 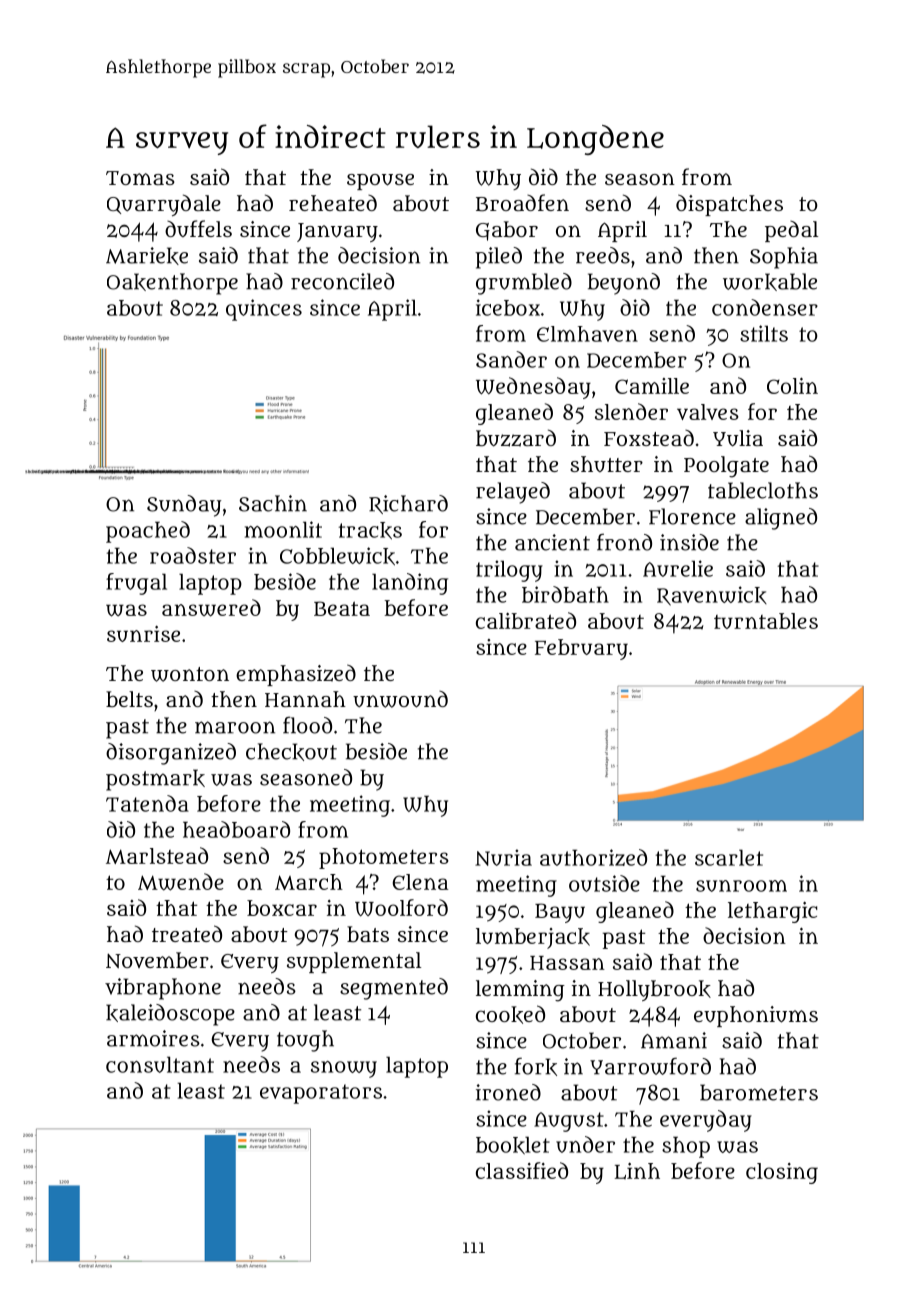 What do you see at coordinates (759, 1092) in the page?
I see `barometers` at bounding box center [759, 1092].
